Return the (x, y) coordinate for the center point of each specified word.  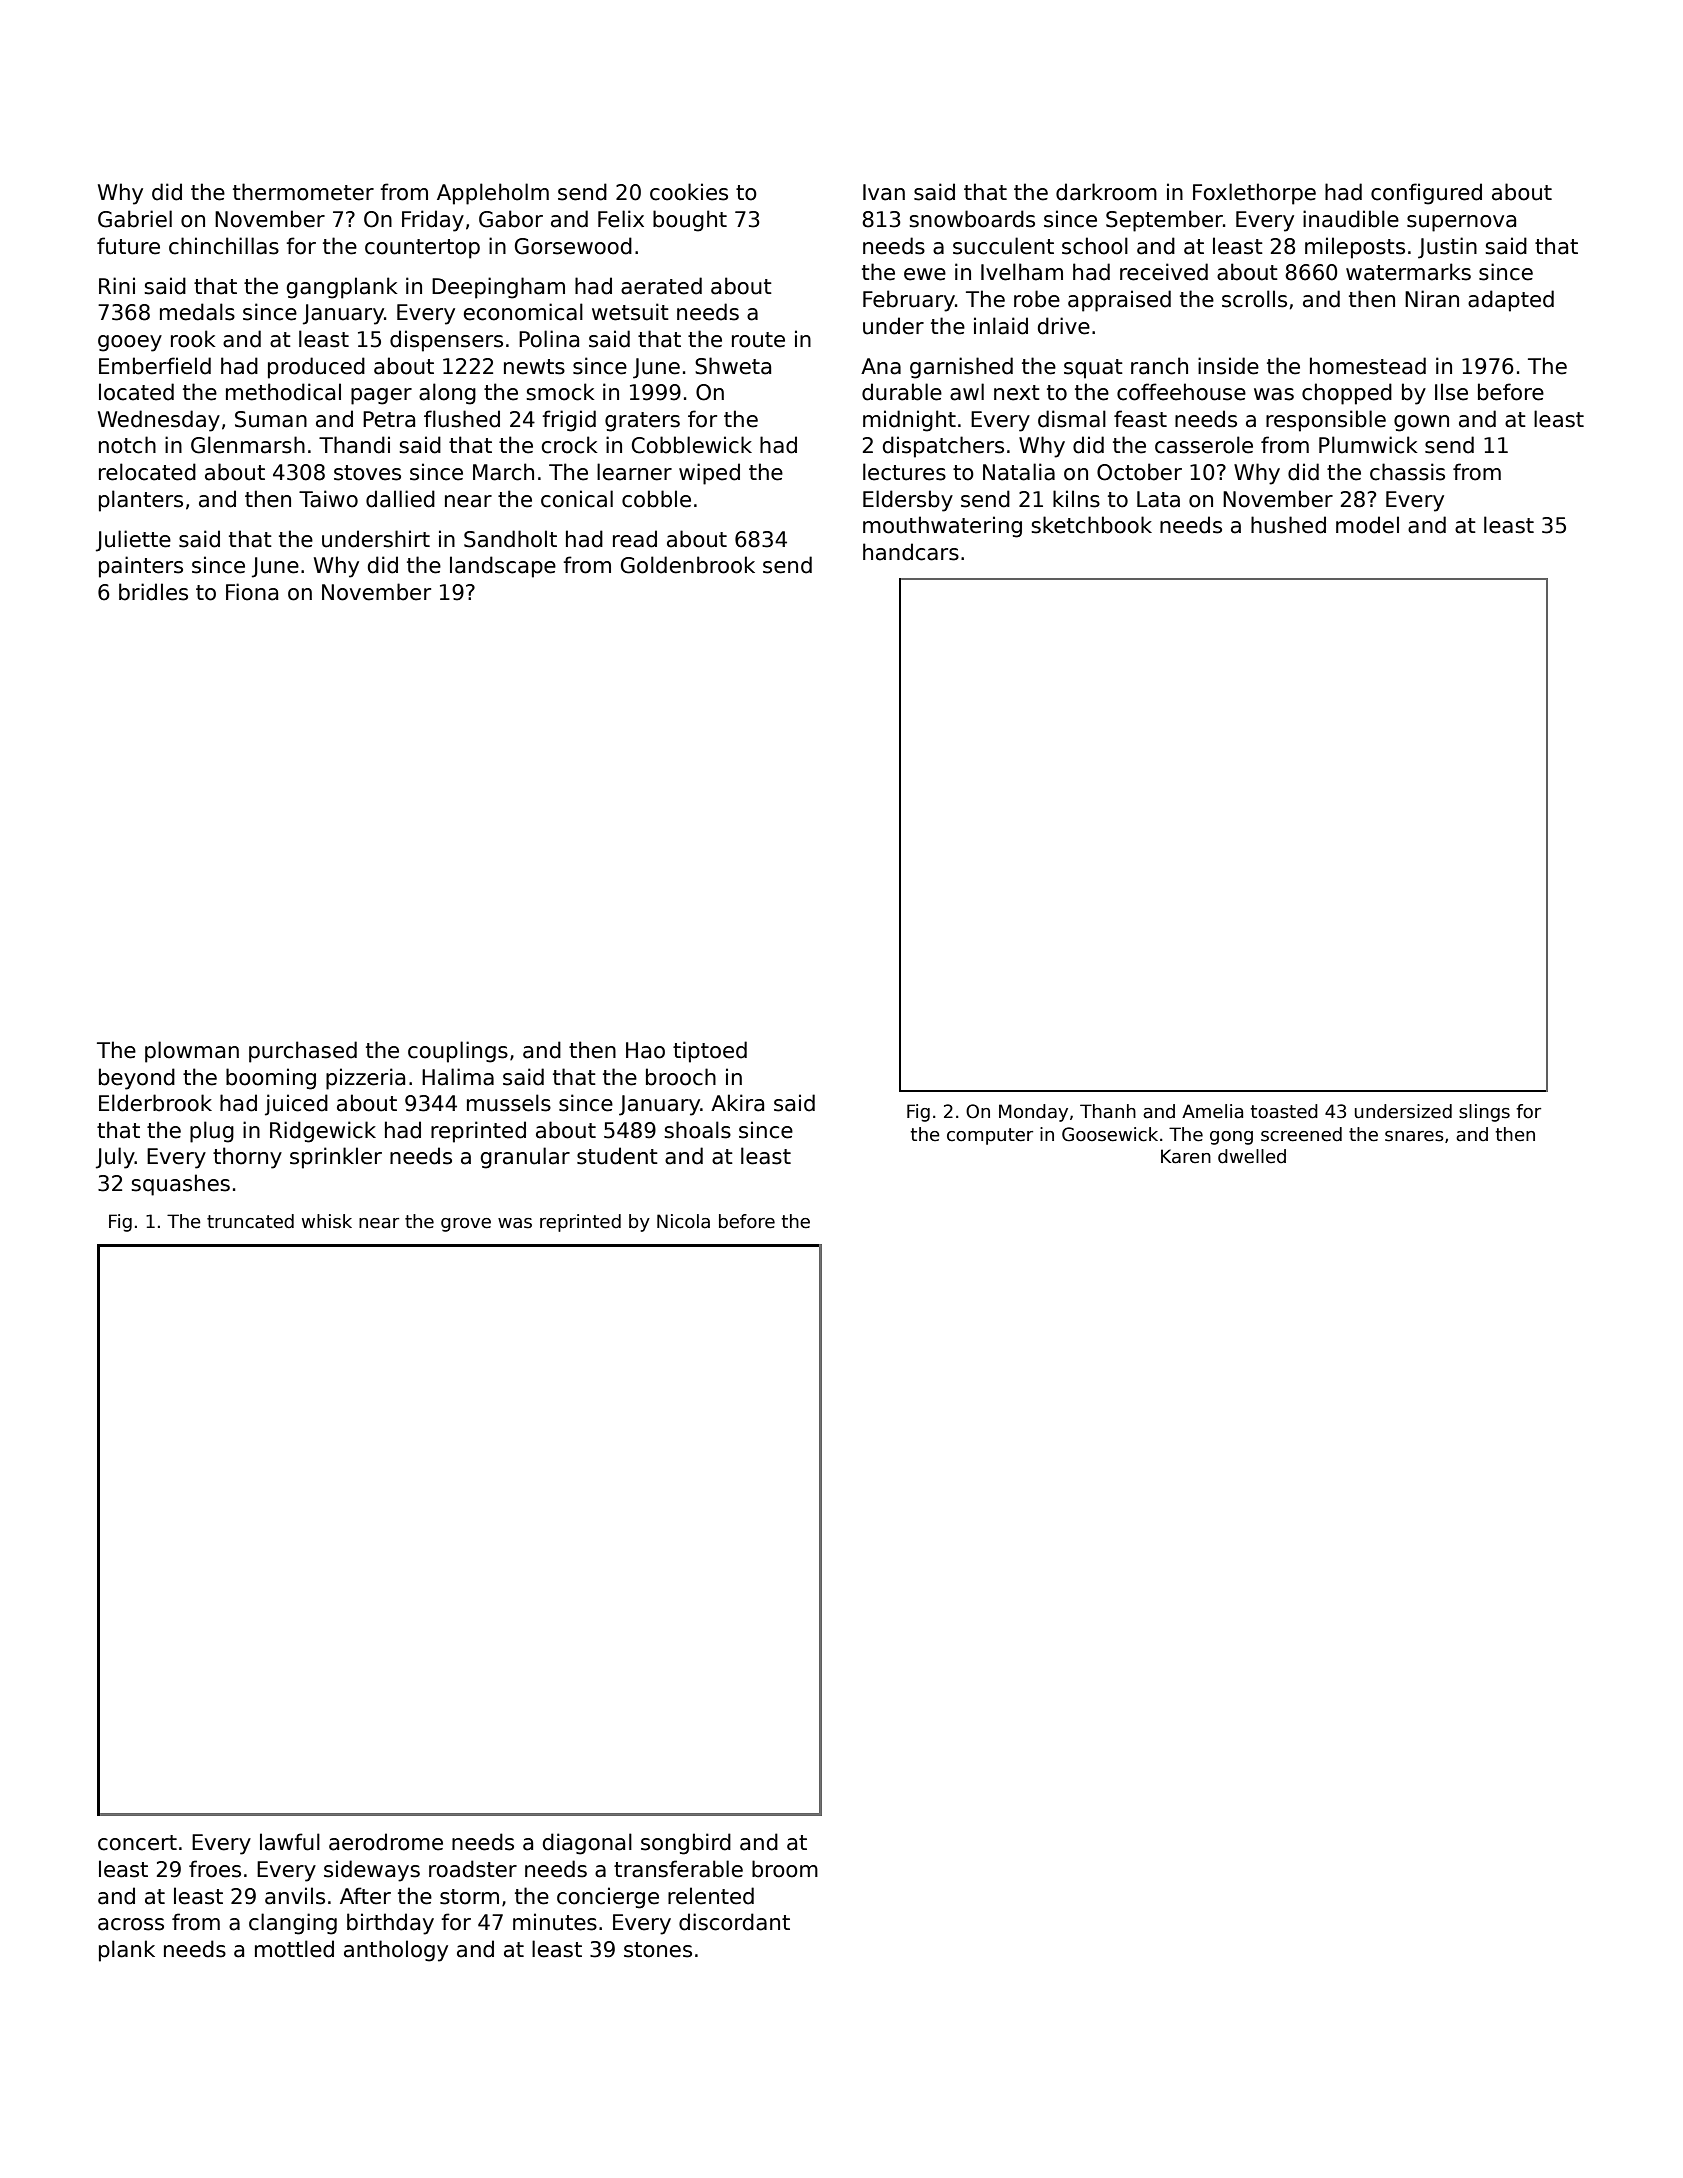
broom (785, 1869)
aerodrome (386, 1842)
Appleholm (493, 194)
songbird (686, 1844)
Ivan (884, 192)
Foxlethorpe (1254, 194)
